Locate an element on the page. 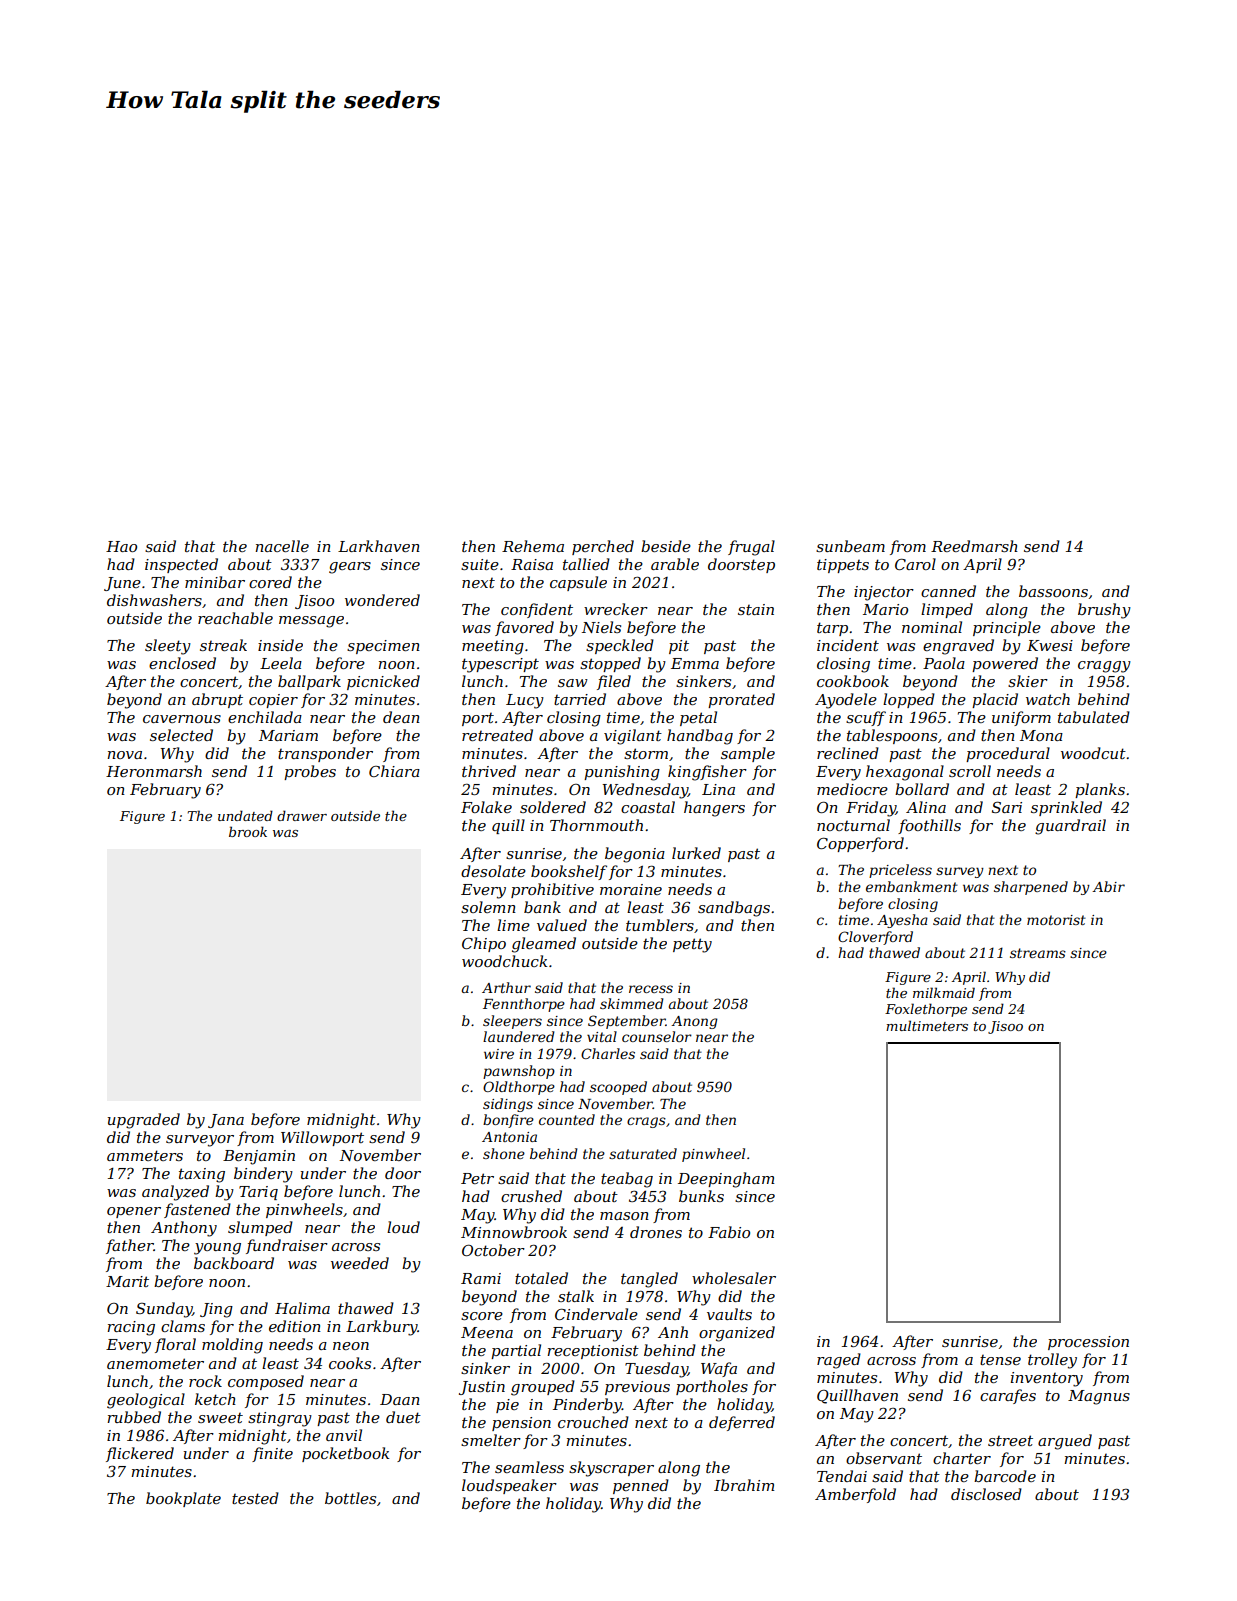  Petr is located at coordinates (477, 1178).
